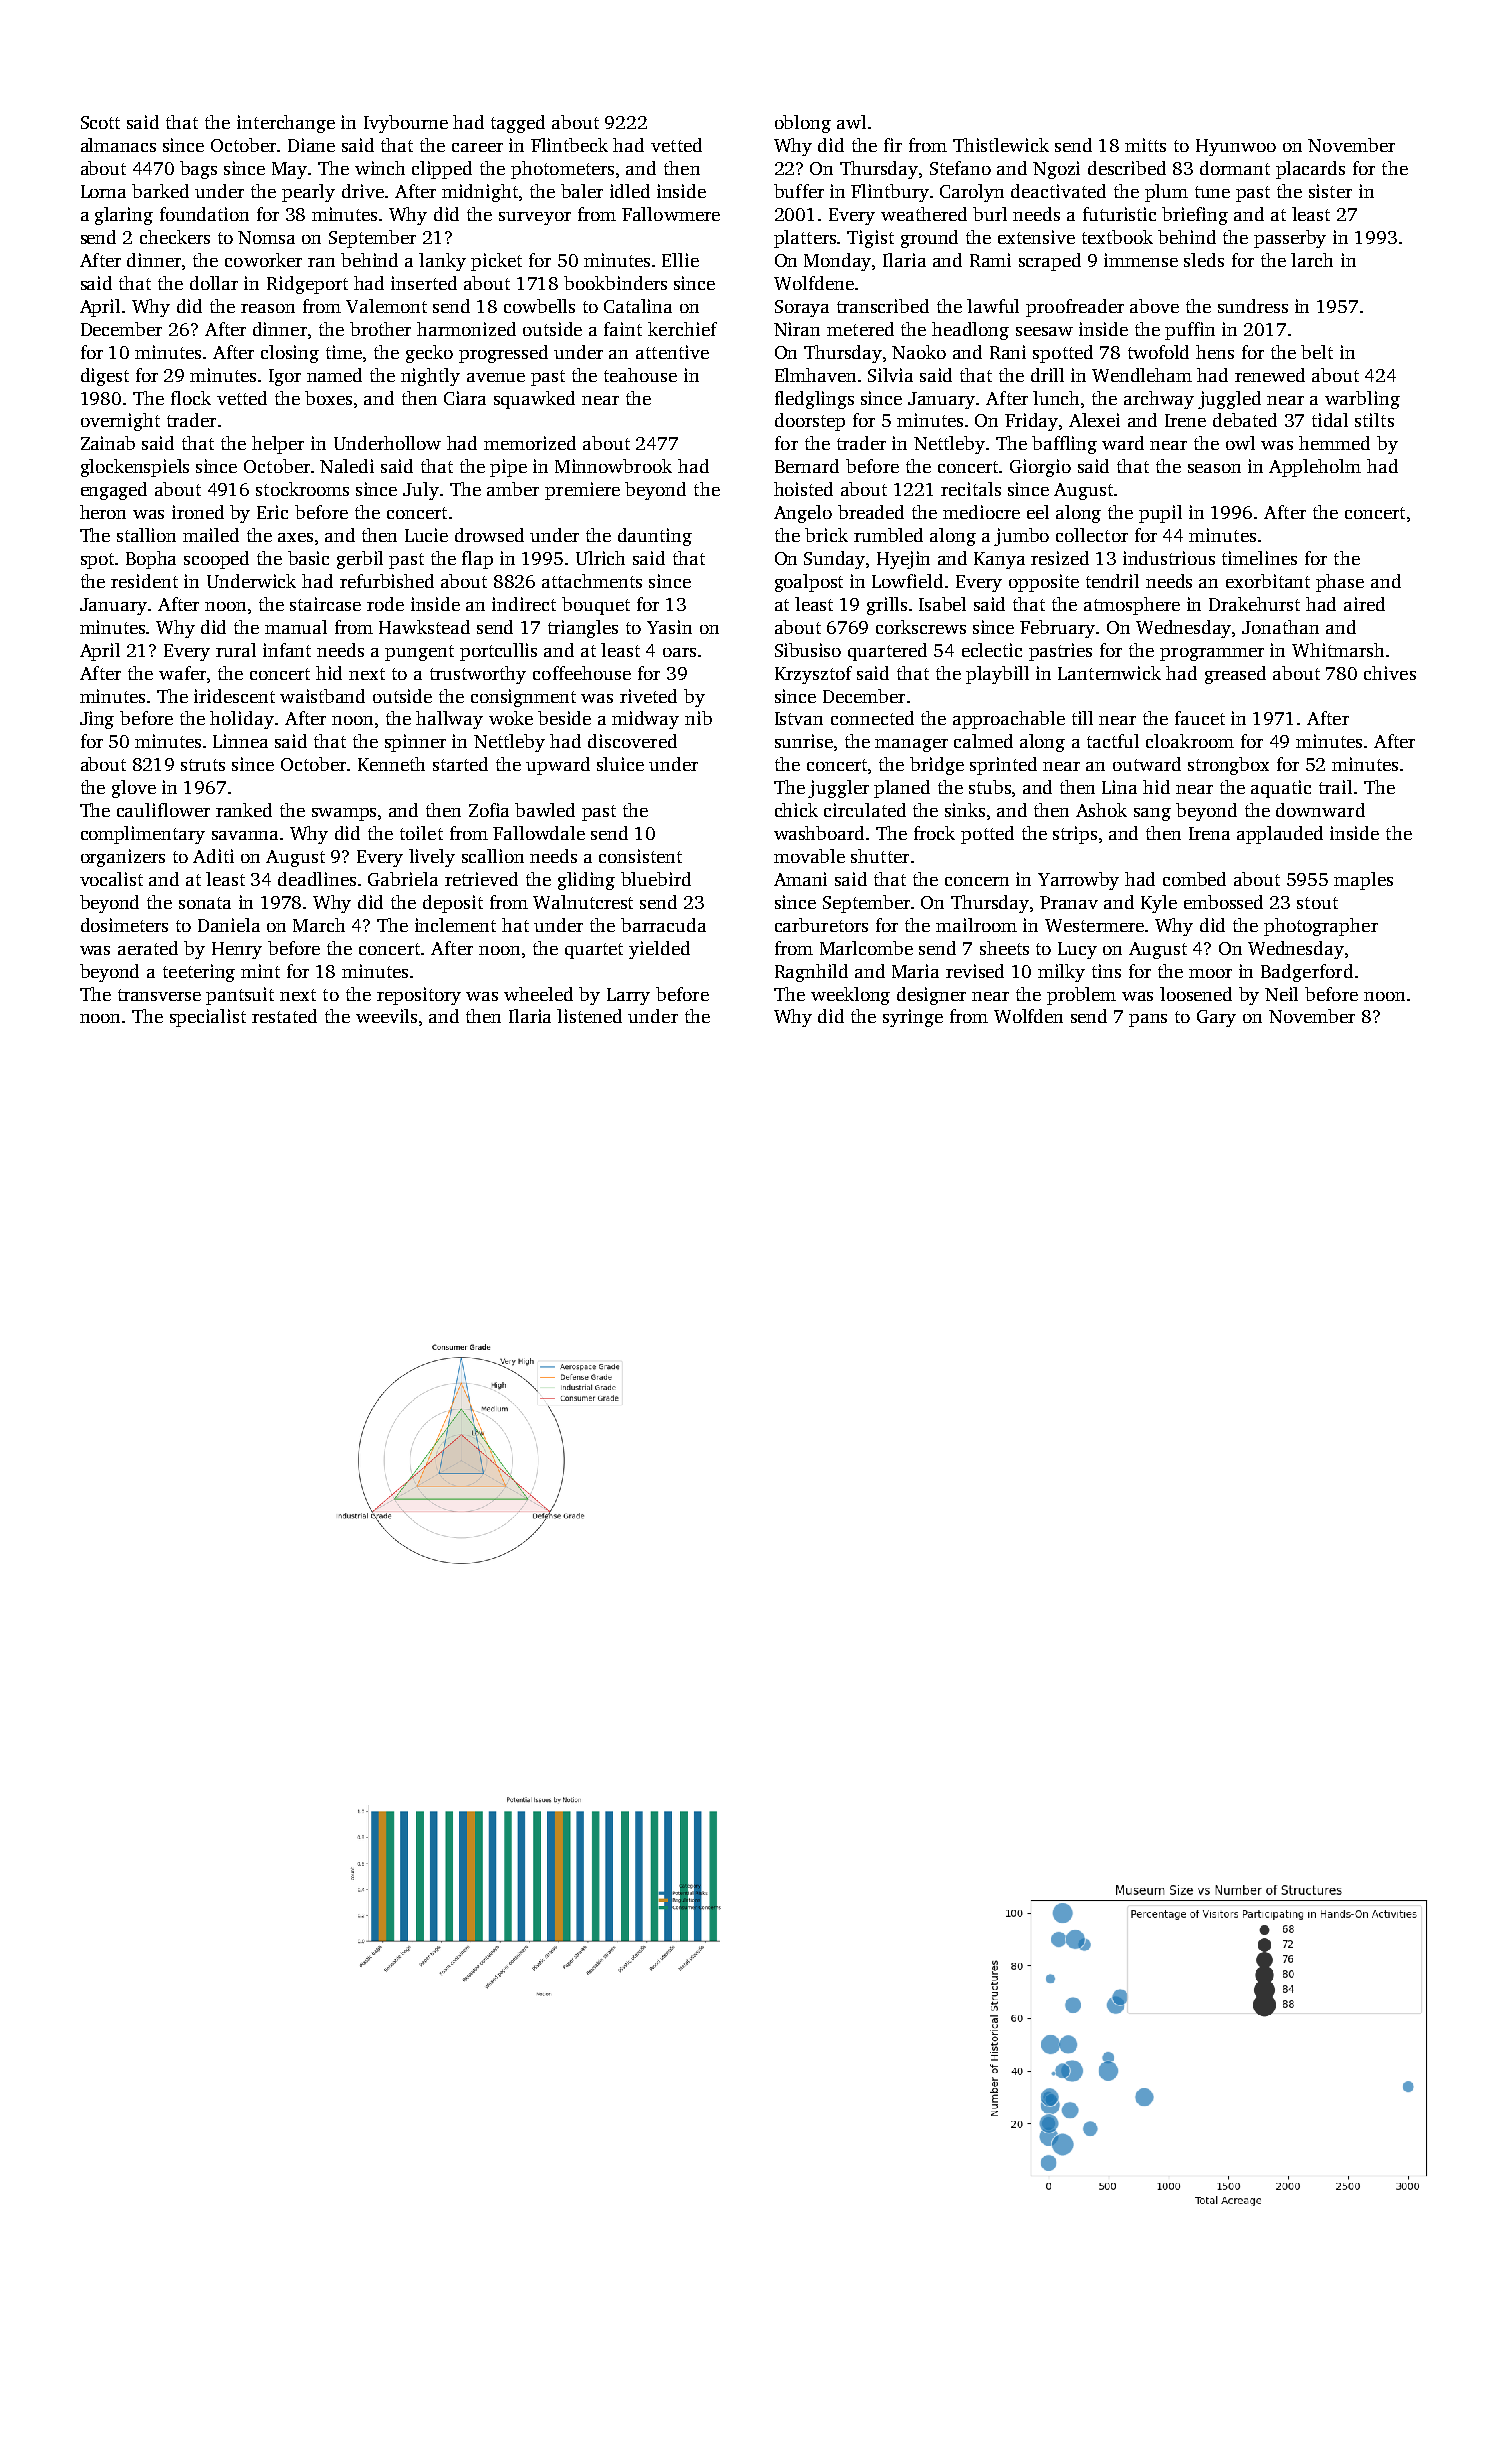  What do you see at coordinates (208, 1018) in the image?
I see `specialist` at bounding box center [208, 1018].
